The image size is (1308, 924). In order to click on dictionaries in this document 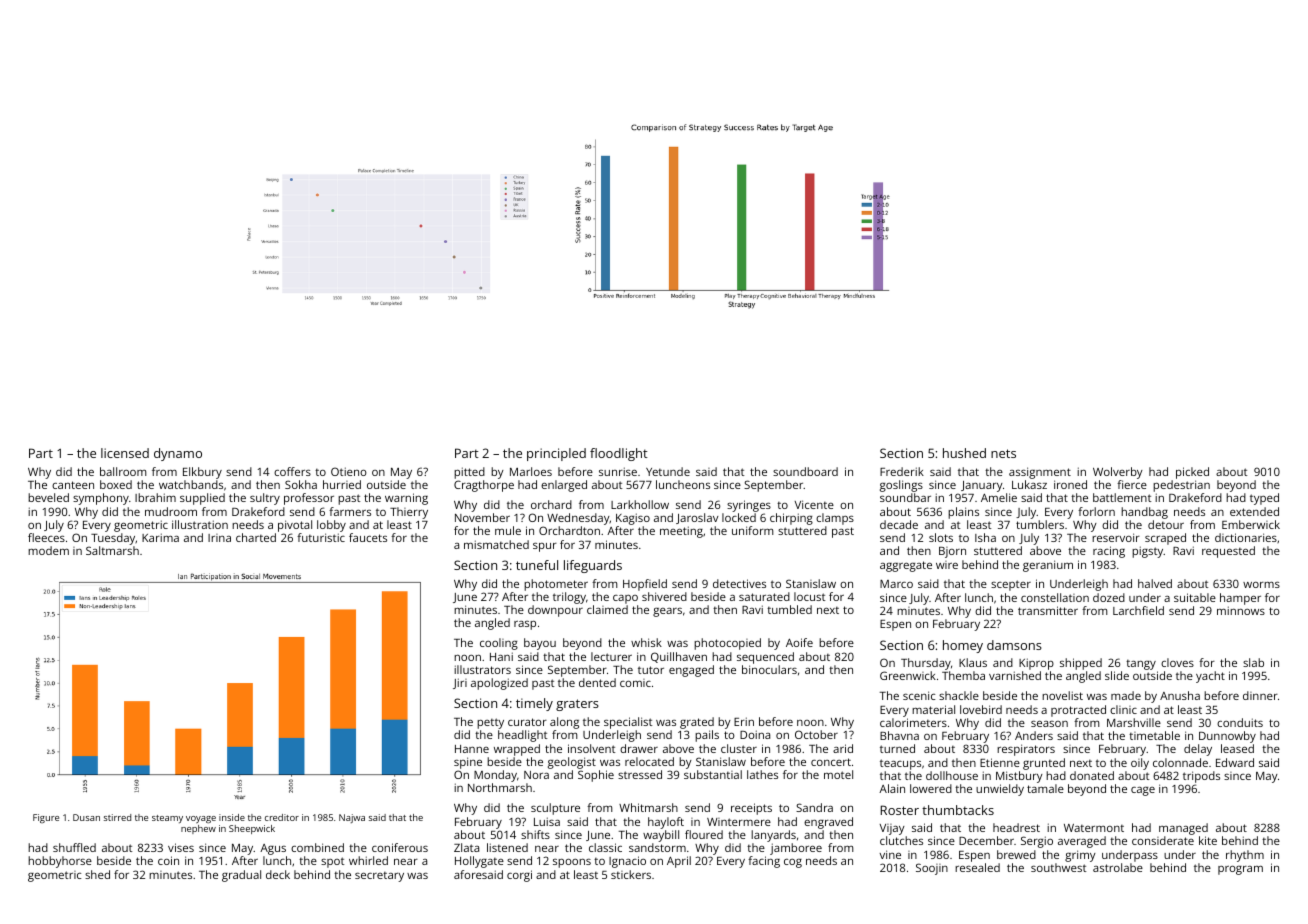, I will do `click(1246, 537)`.
